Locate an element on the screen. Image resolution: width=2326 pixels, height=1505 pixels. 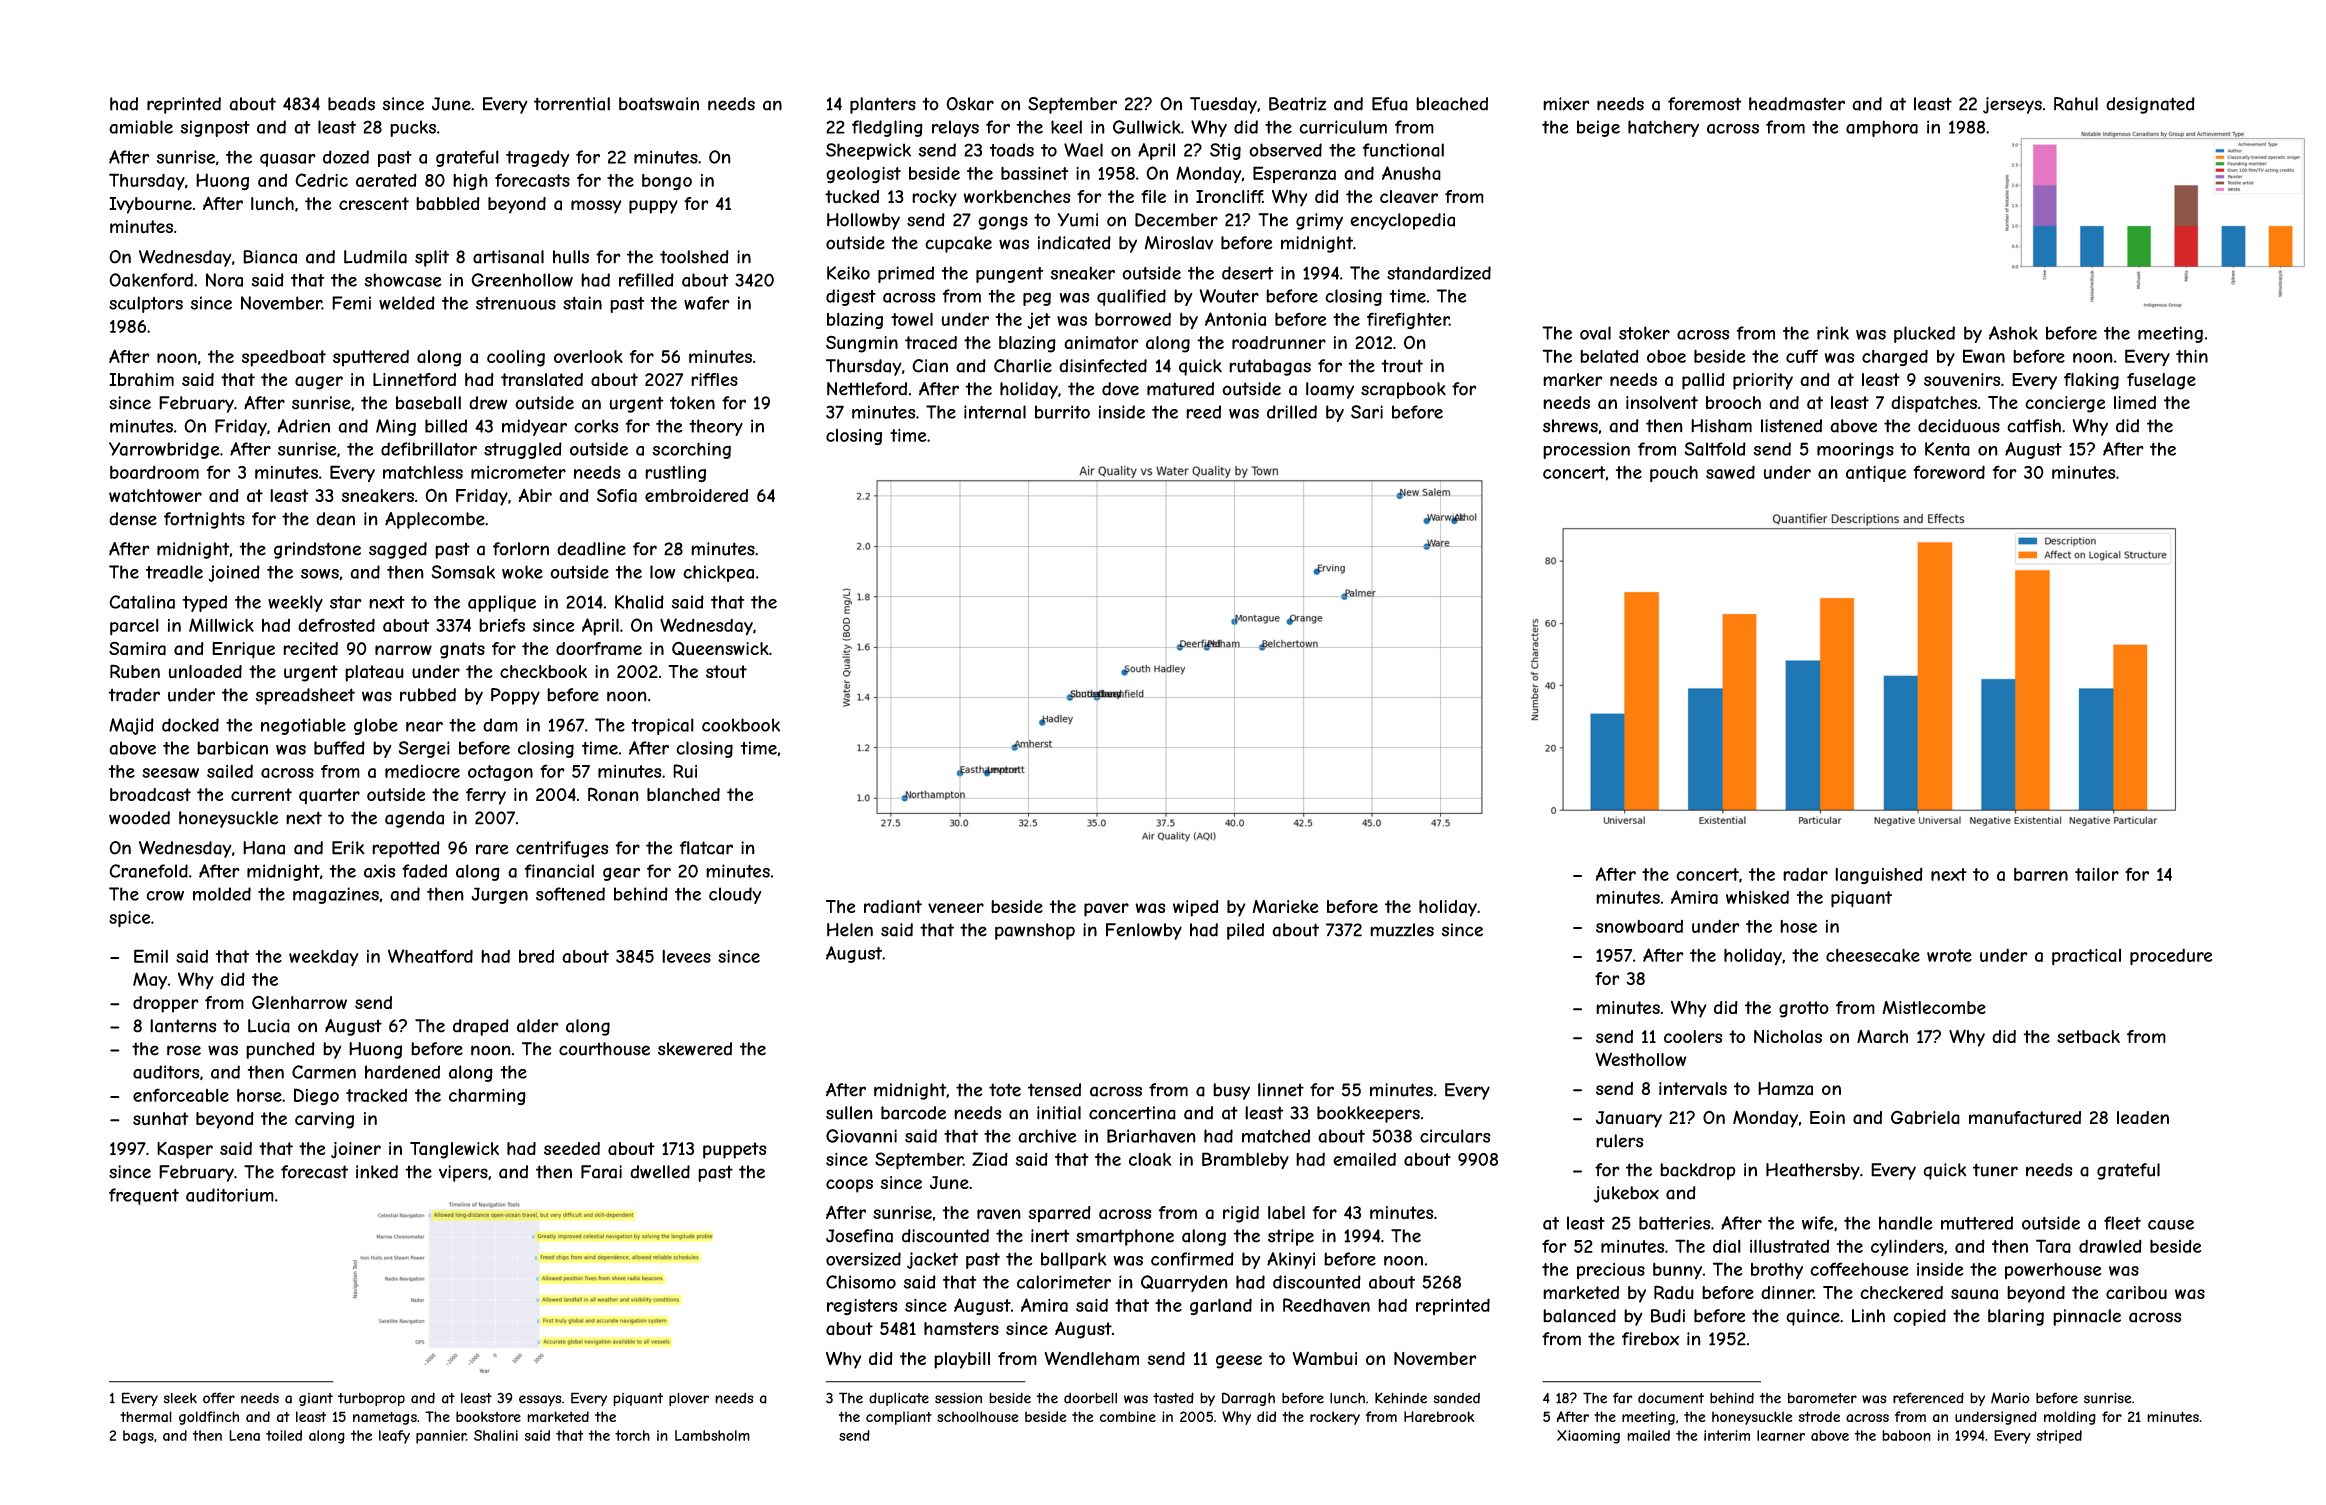
languished is located at coordinates (1879, 875).
